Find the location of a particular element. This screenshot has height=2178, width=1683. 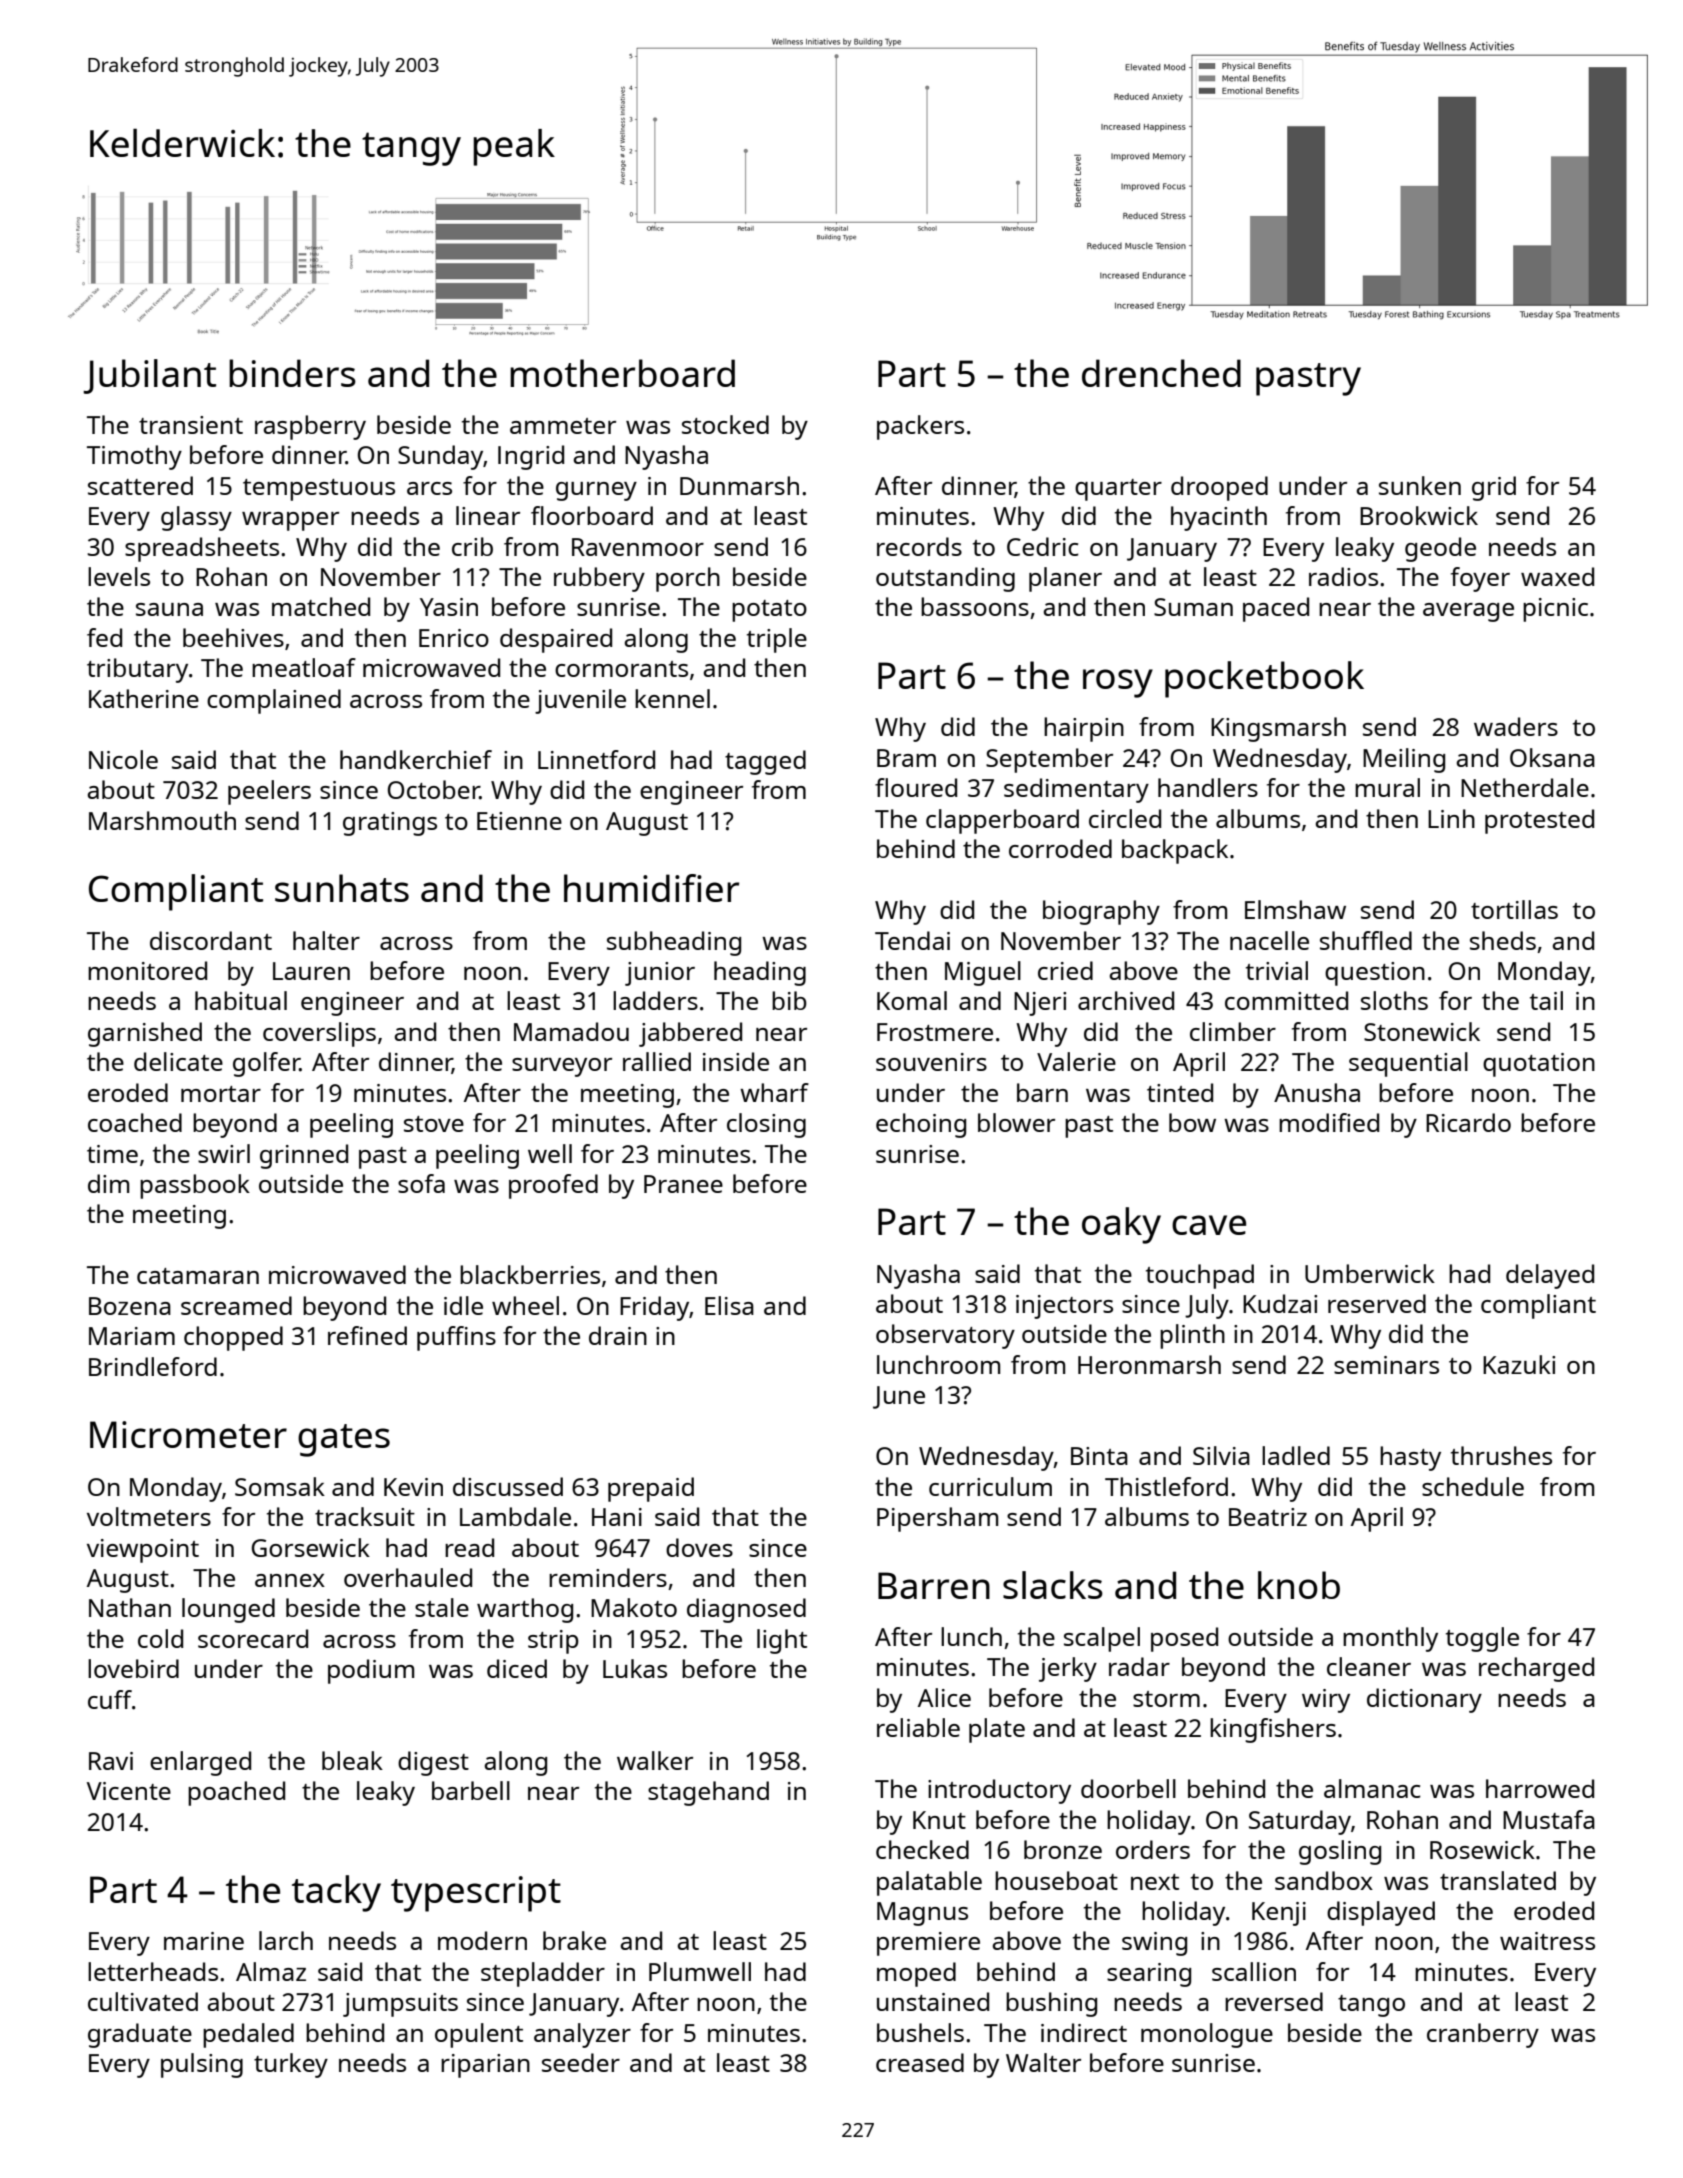

binders is located at coordinates (292, 373).
